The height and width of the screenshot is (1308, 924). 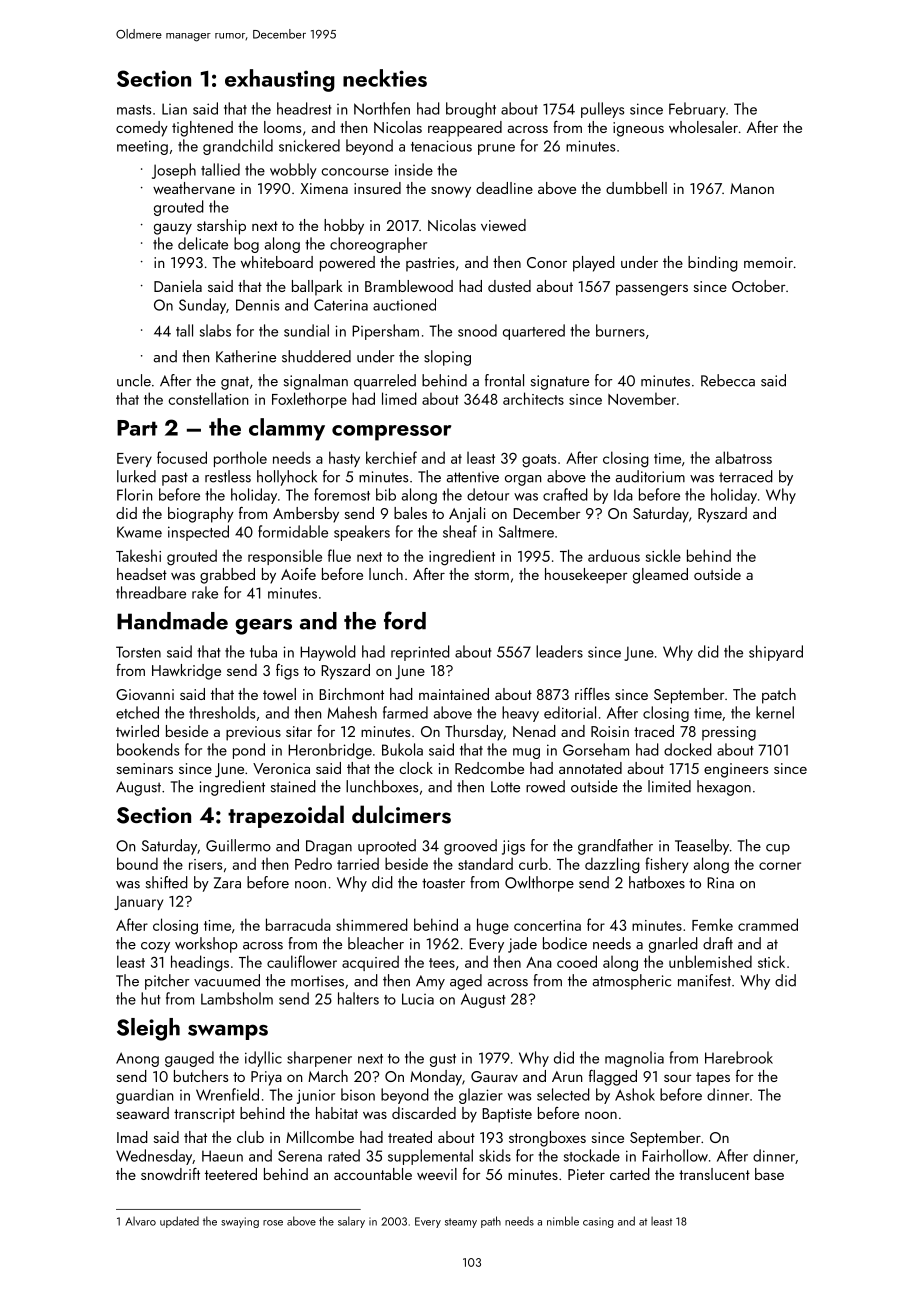 What do you see at coordinates (240, 1222) in the screenshot?
I see `swaying` at bounding box center [240, 1222].
